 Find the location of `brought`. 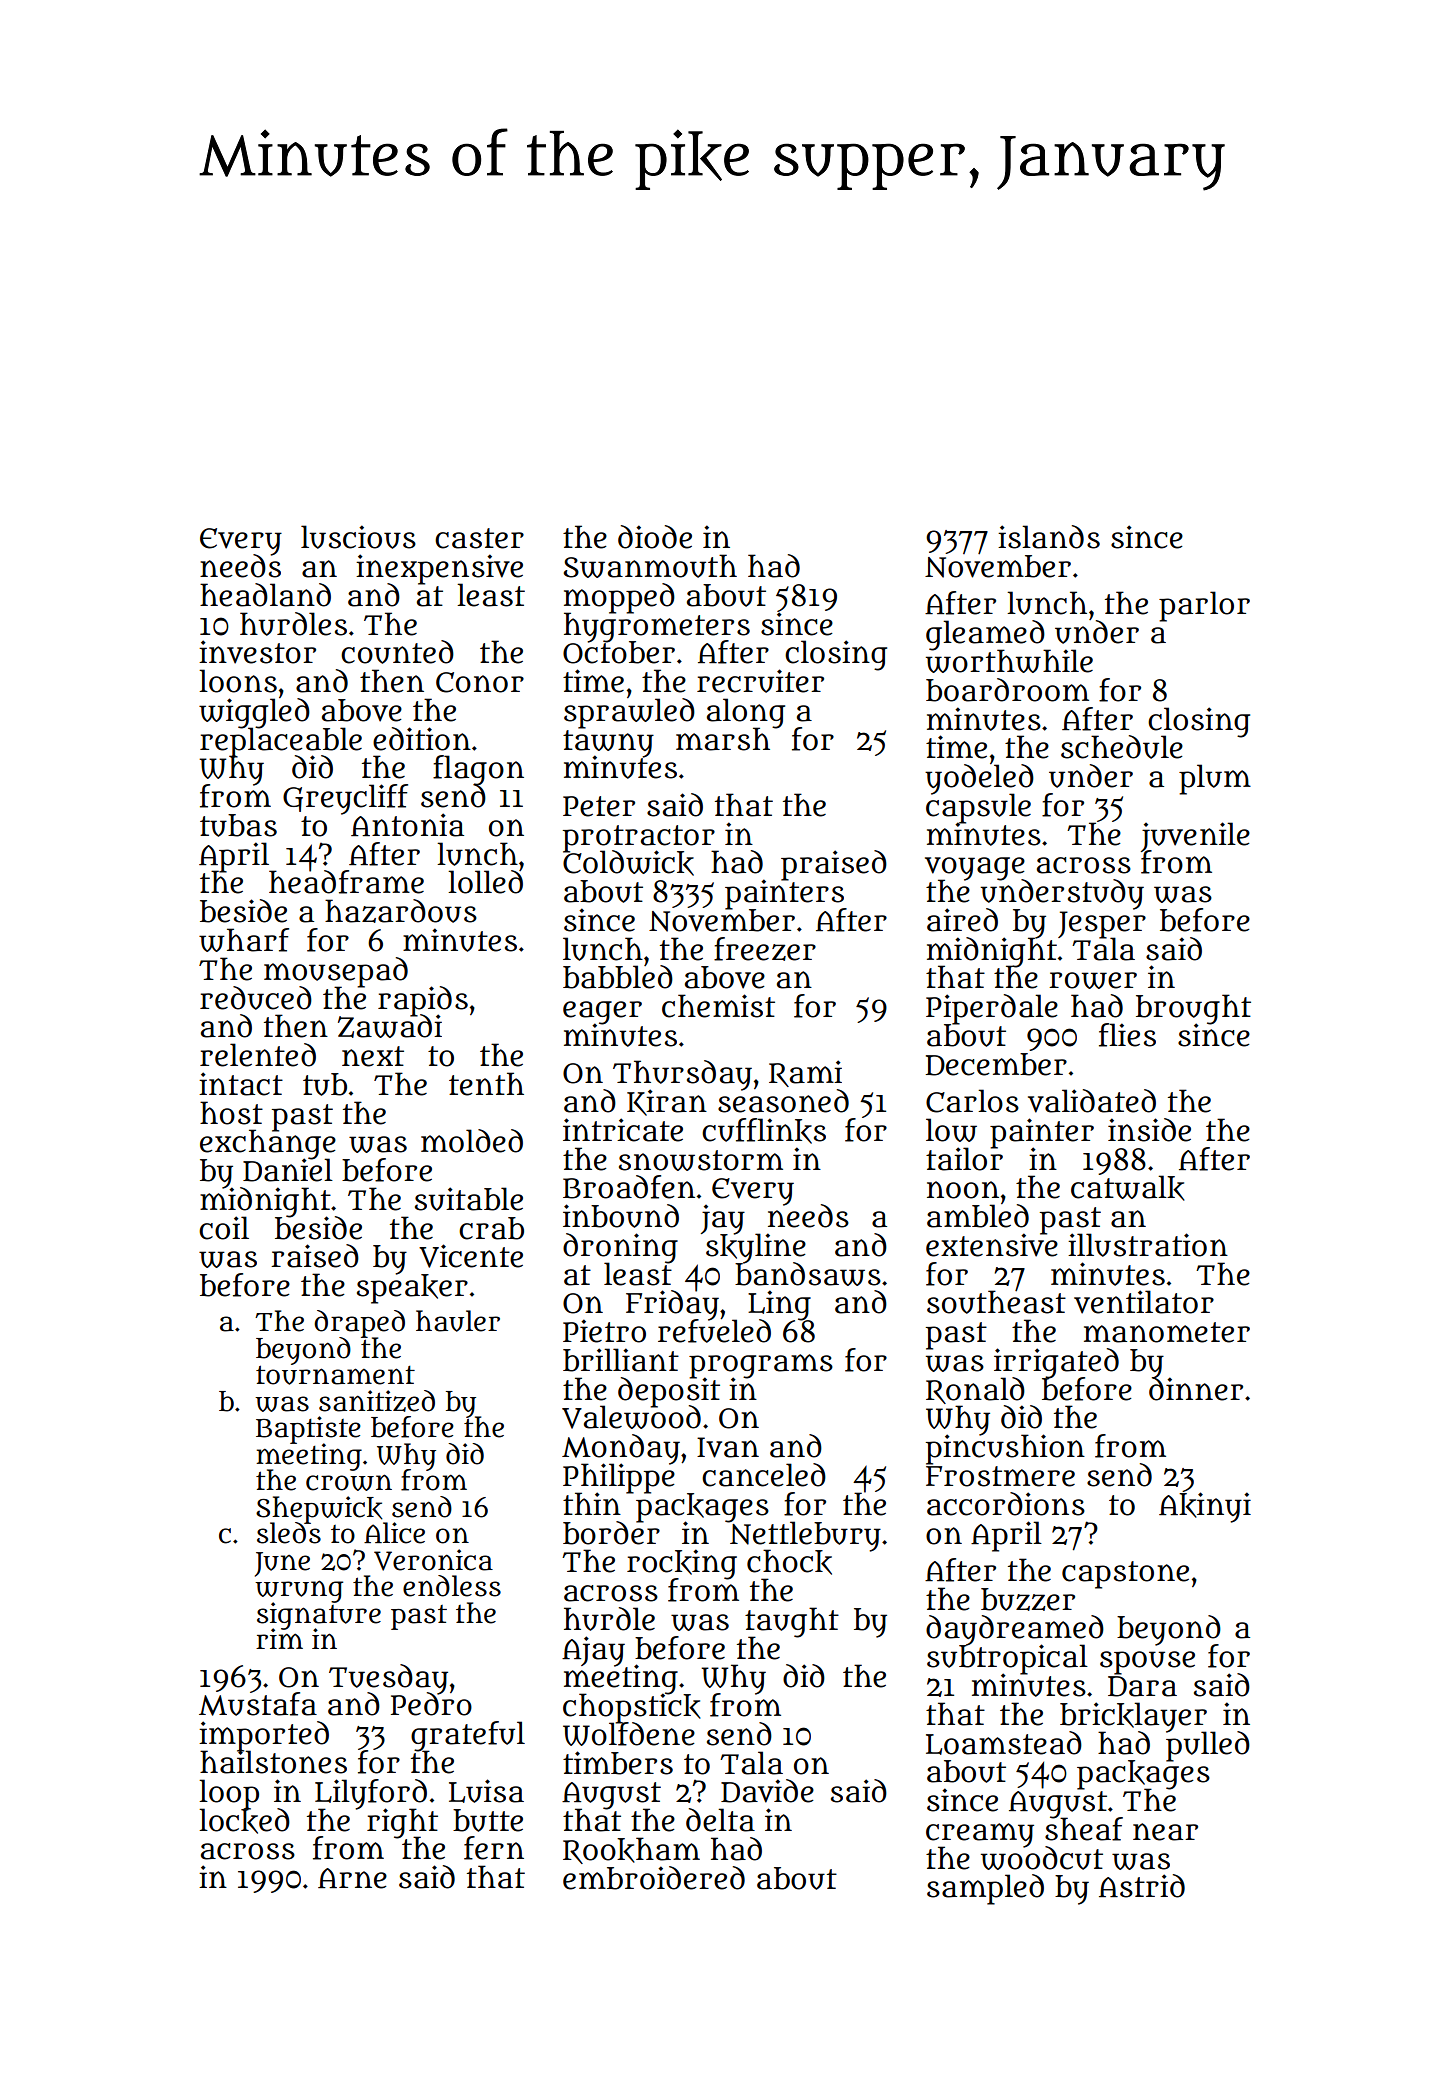

brought is located at coordinates (1193, 1009).
